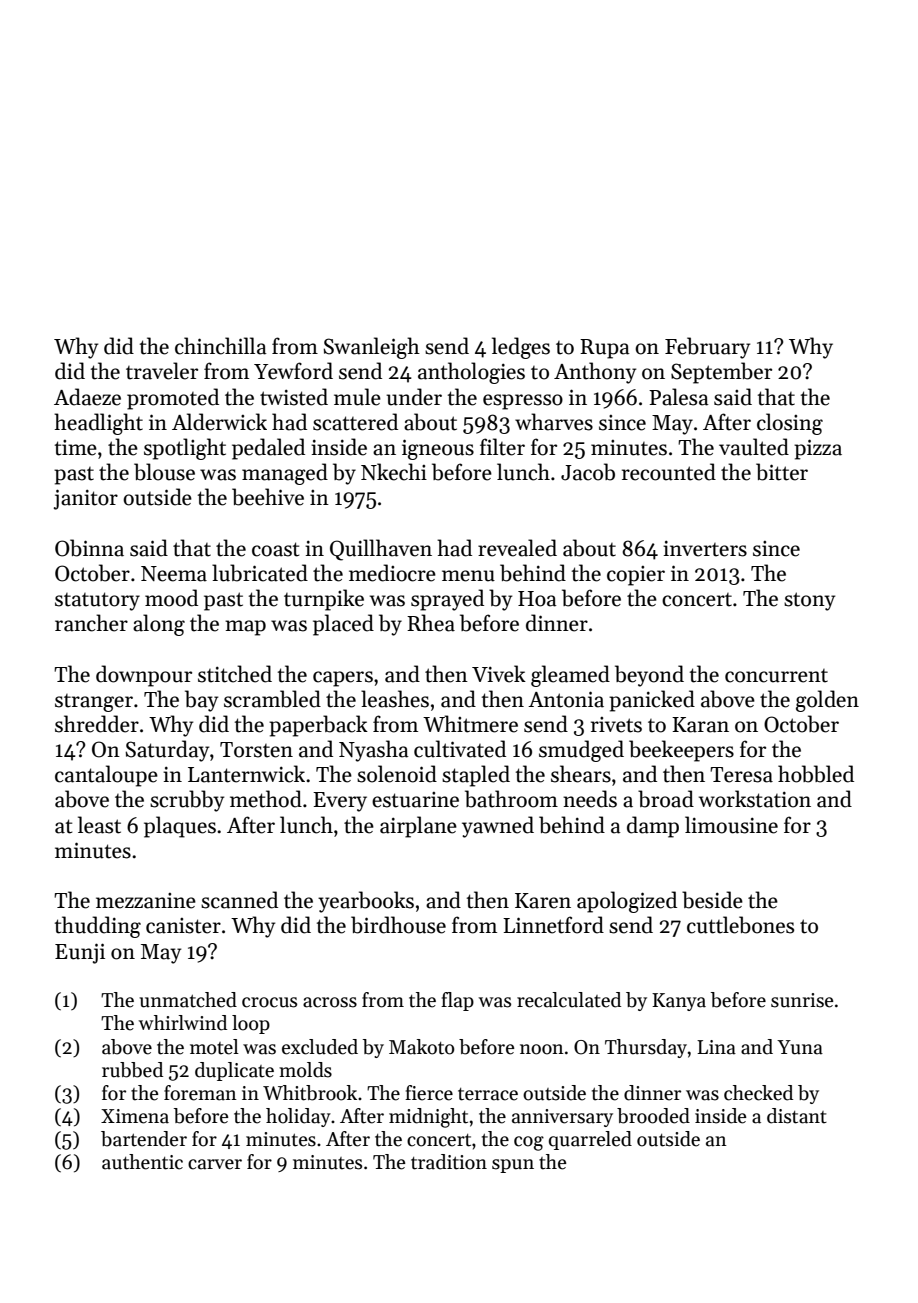  I want to click on stony, so click(809, 601).
